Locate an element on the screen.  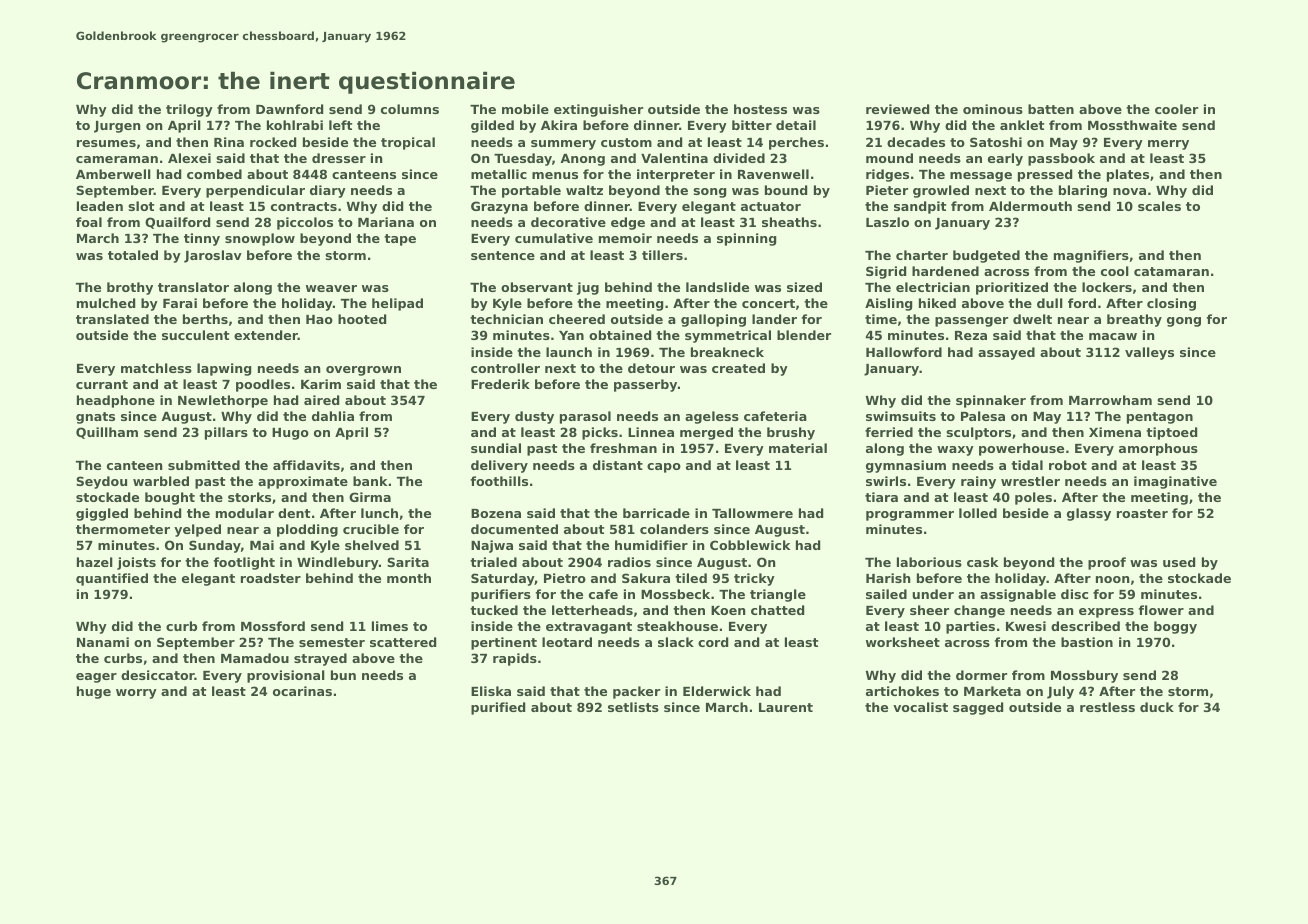
material is located at coordinates (798, 448).
